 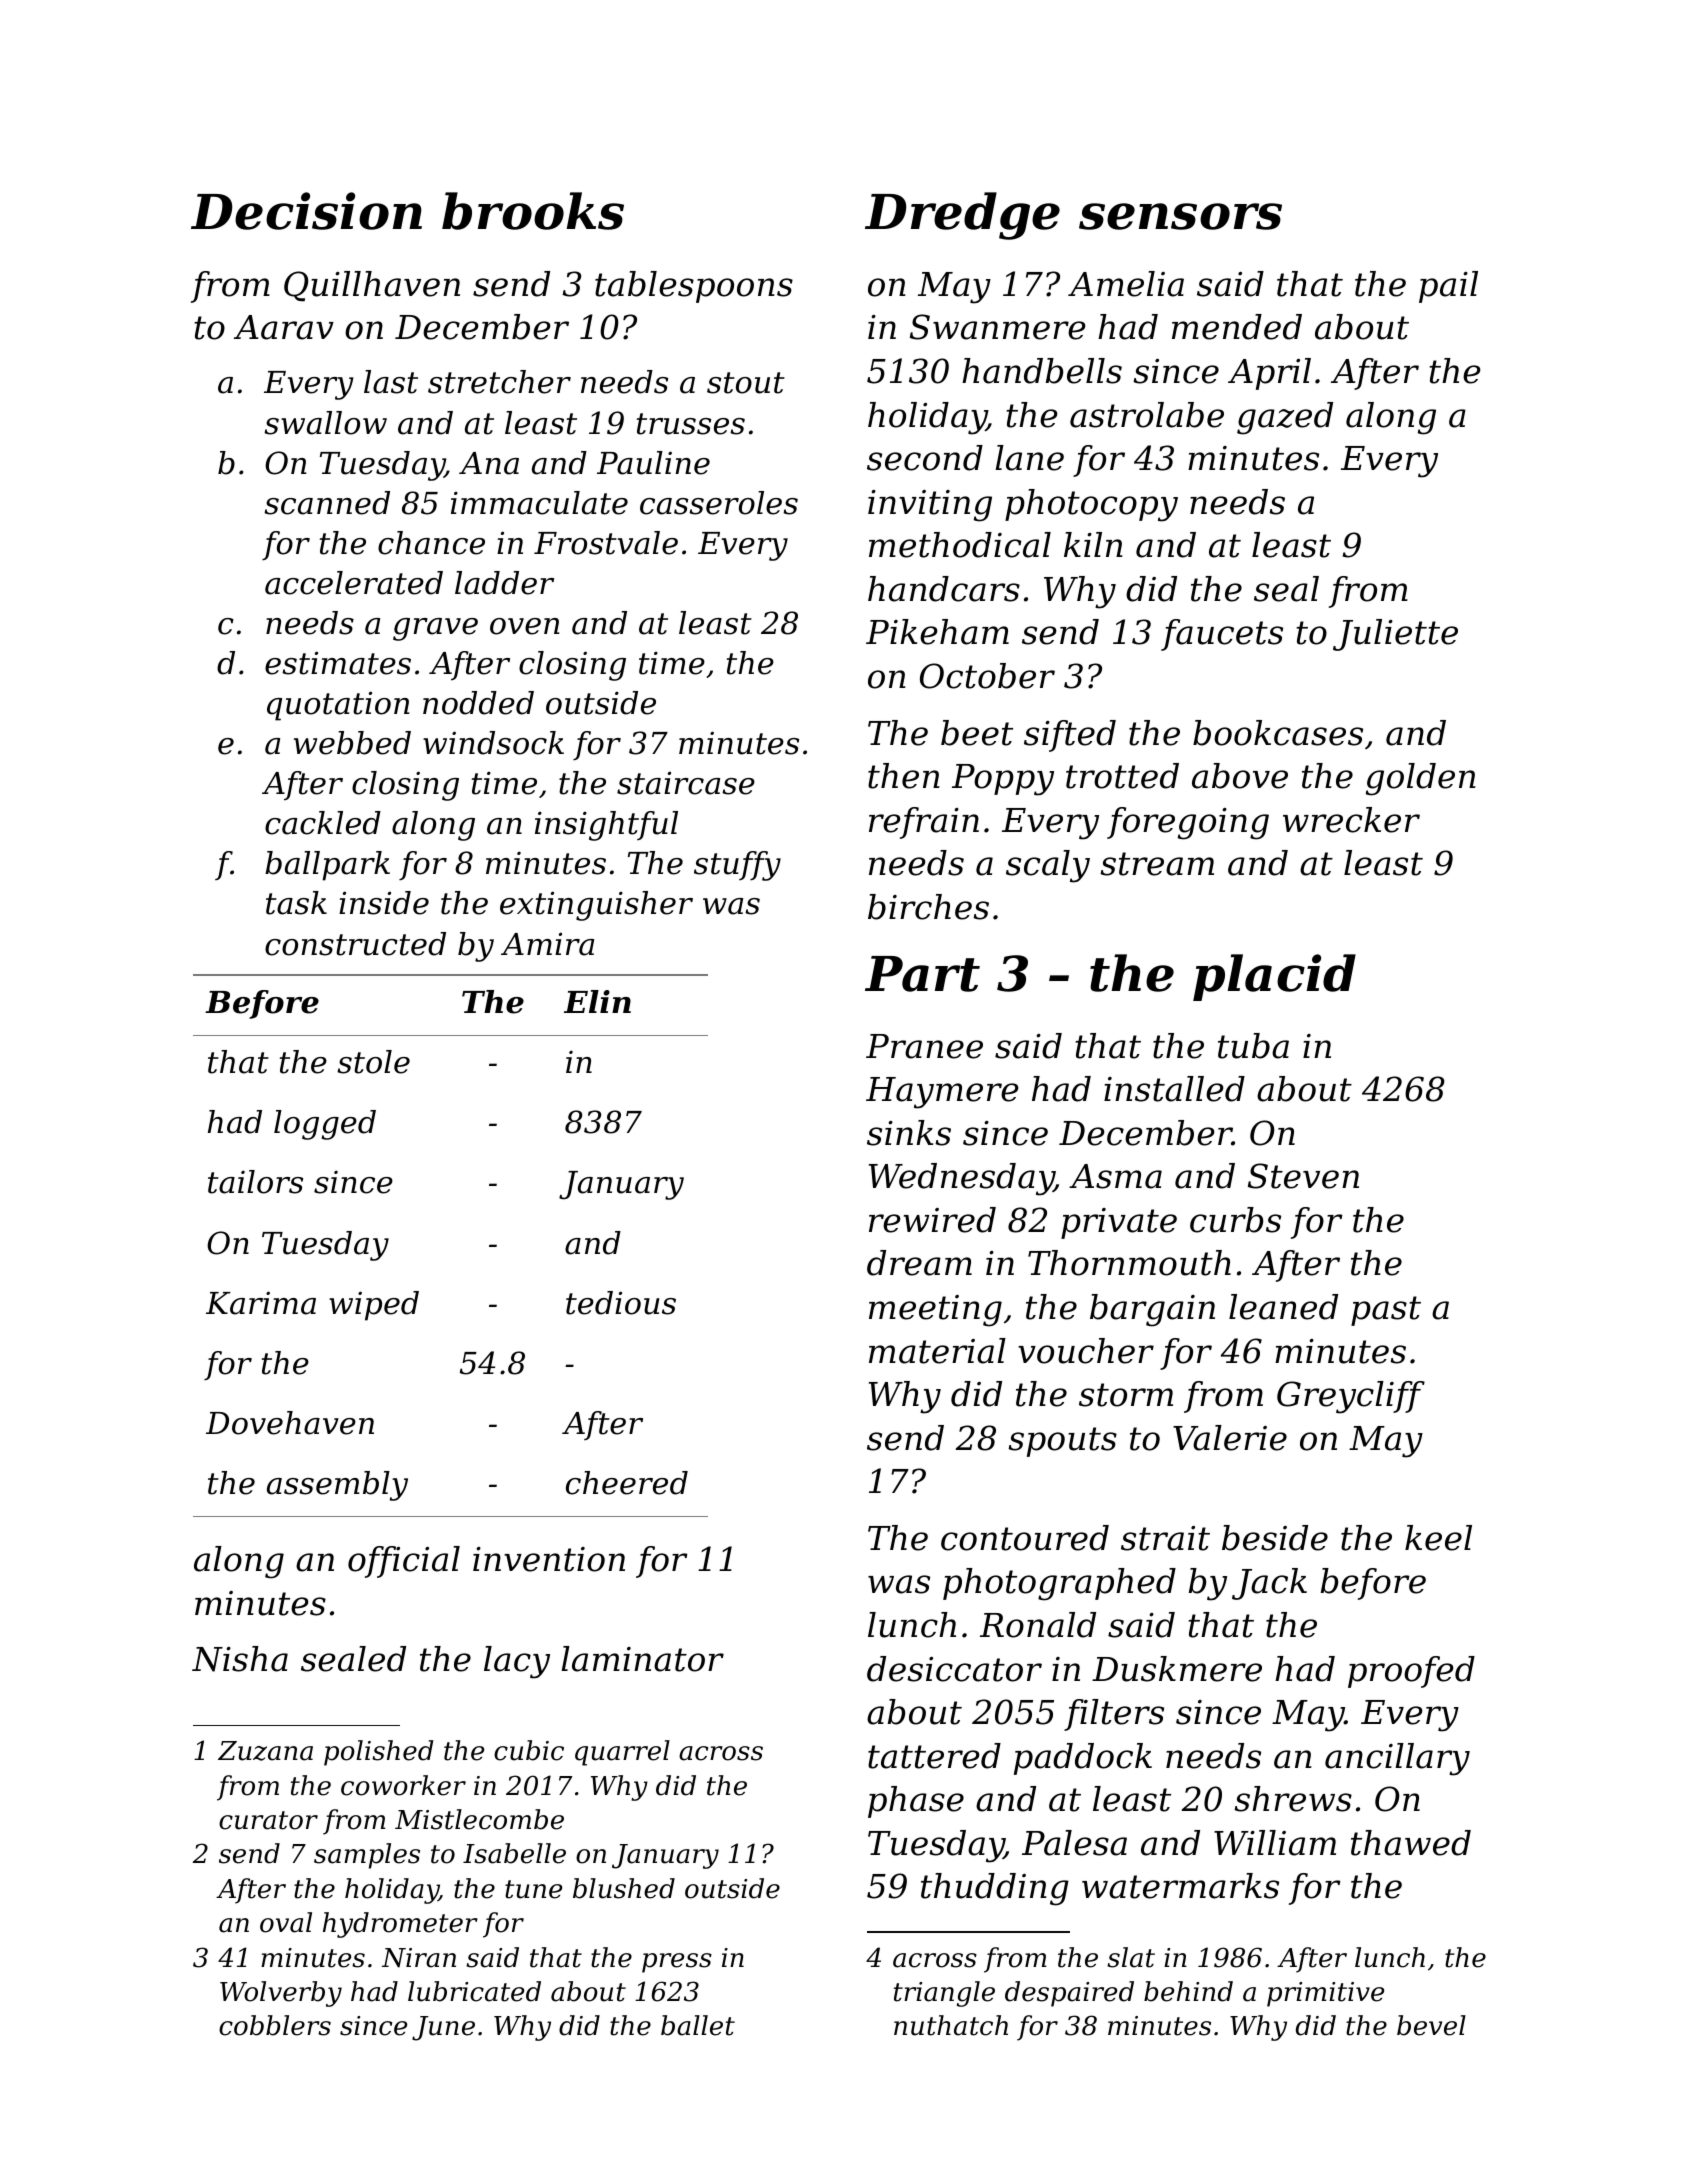 I want to click on Dredge, so click(x=962, y=216).
